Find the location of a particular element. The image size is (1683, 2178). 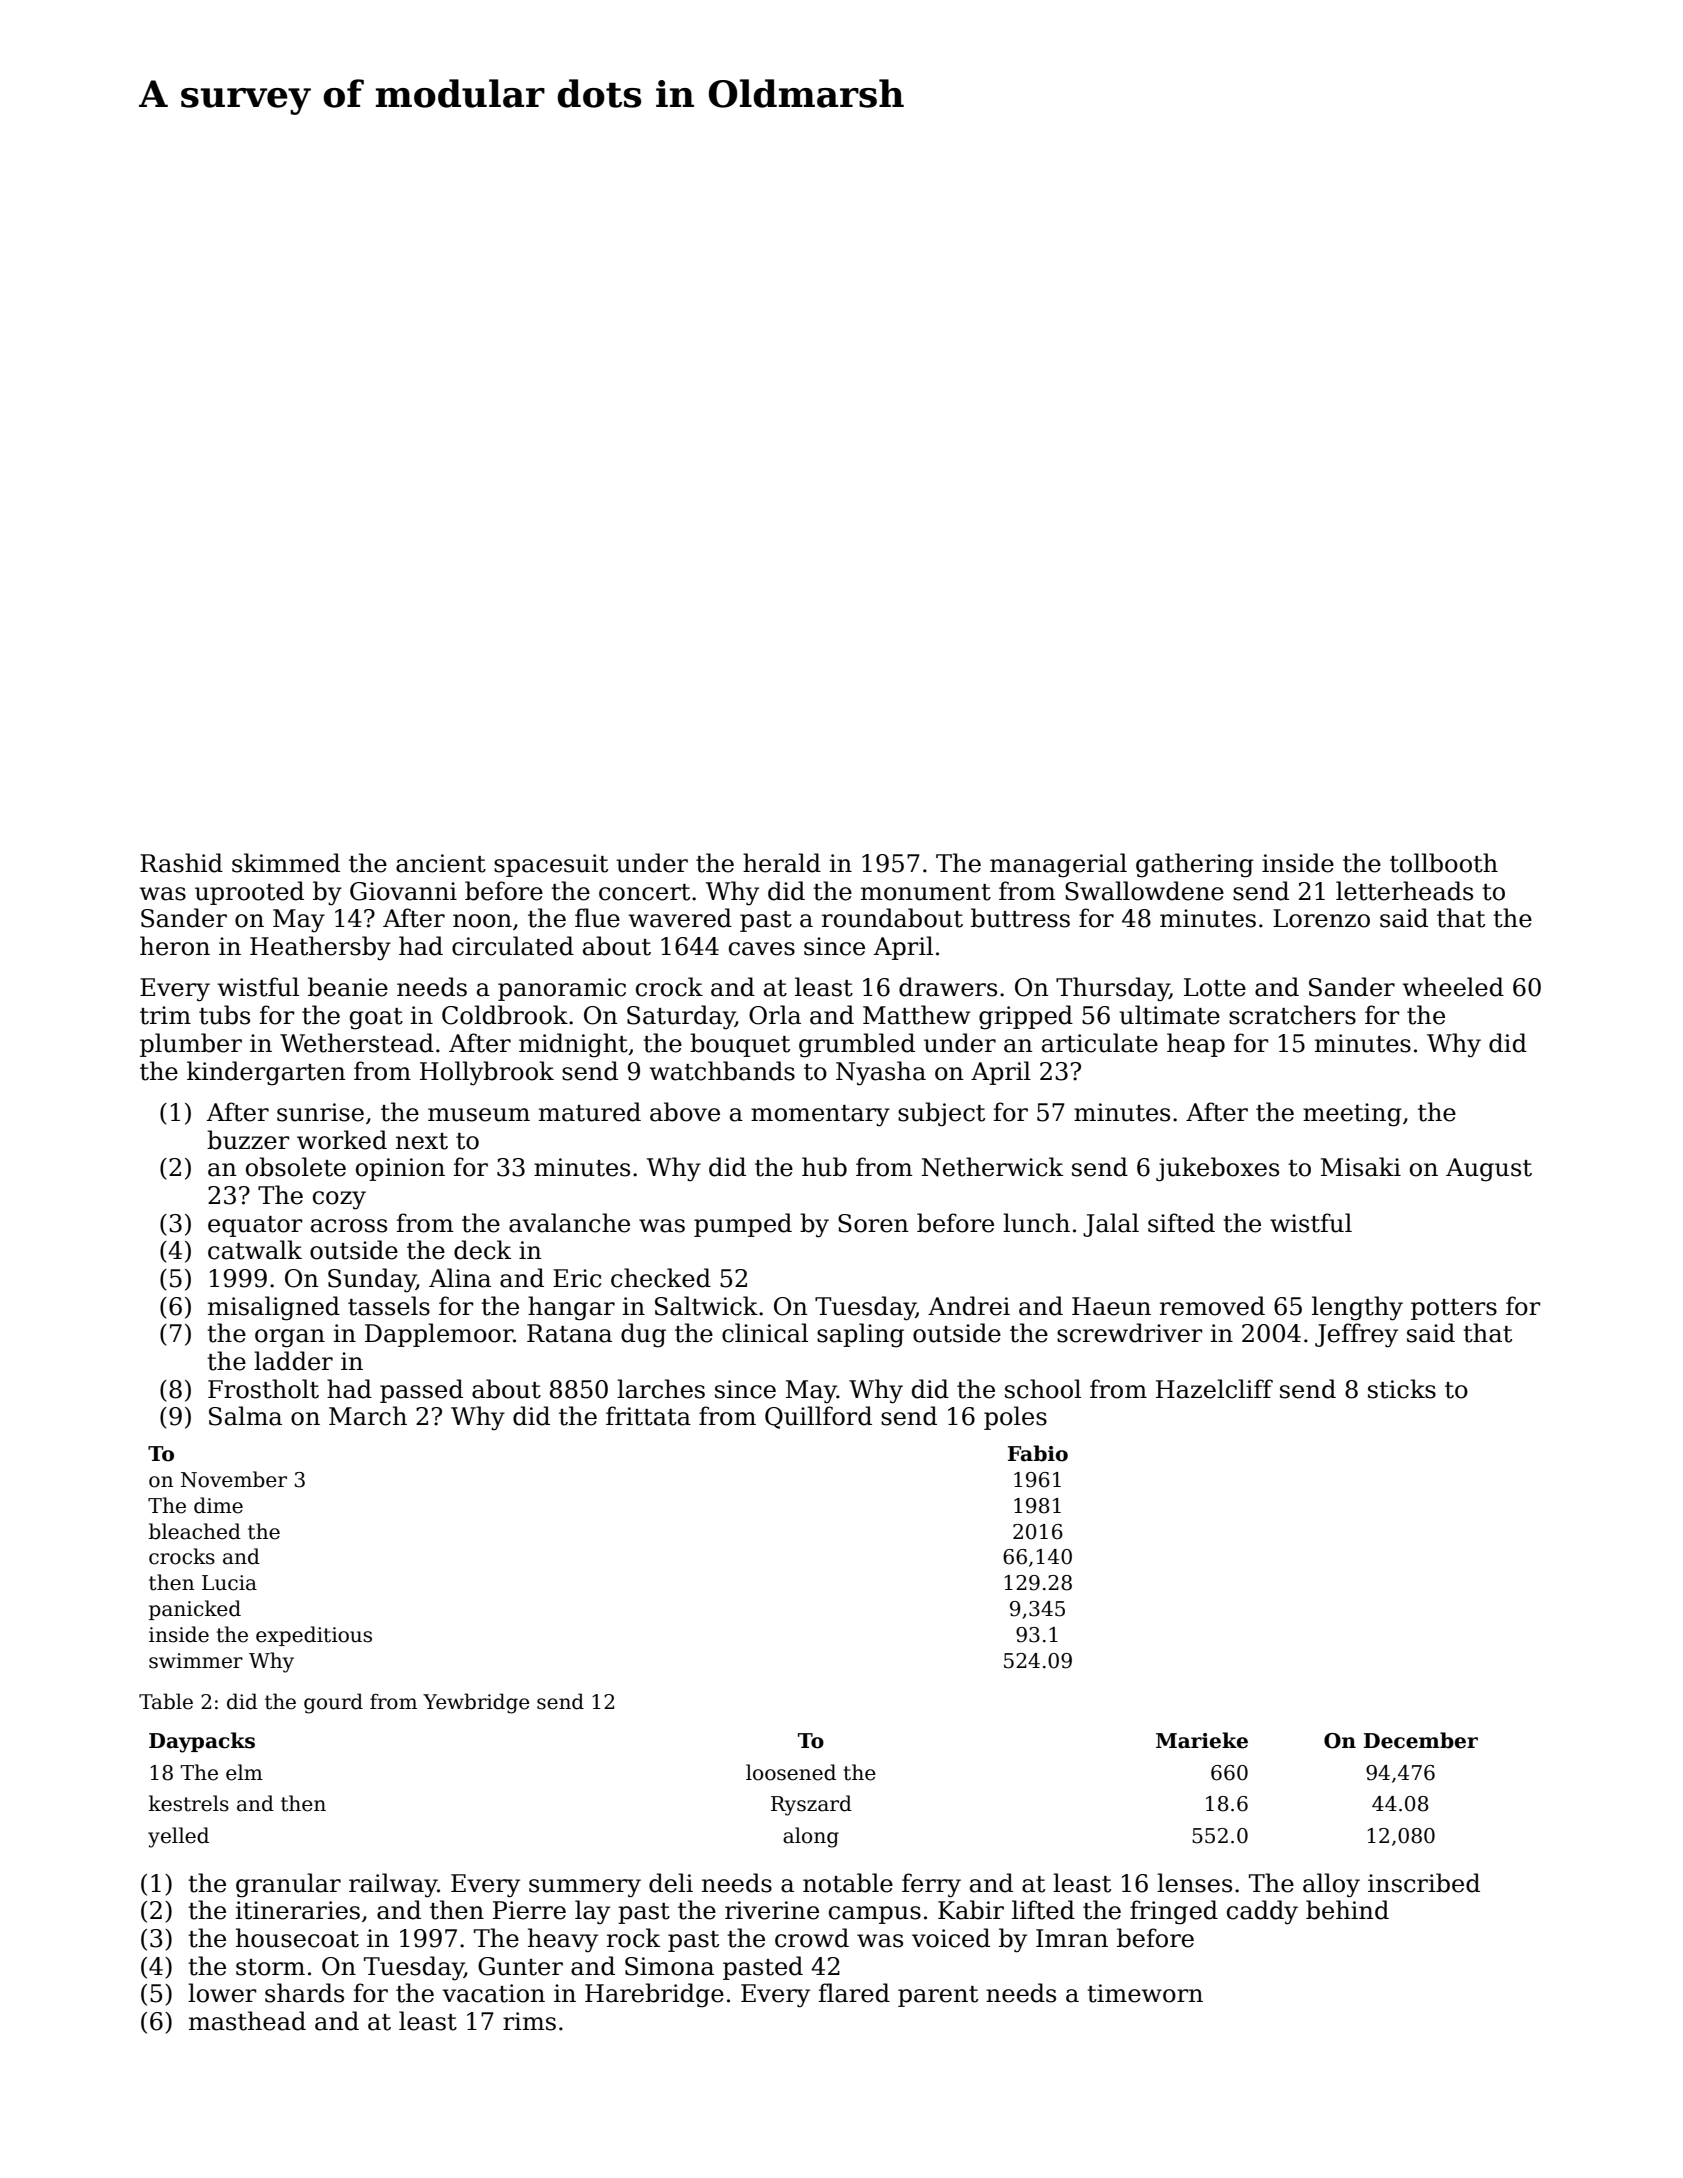

sticks is located at coordinates (1402, 1389).
